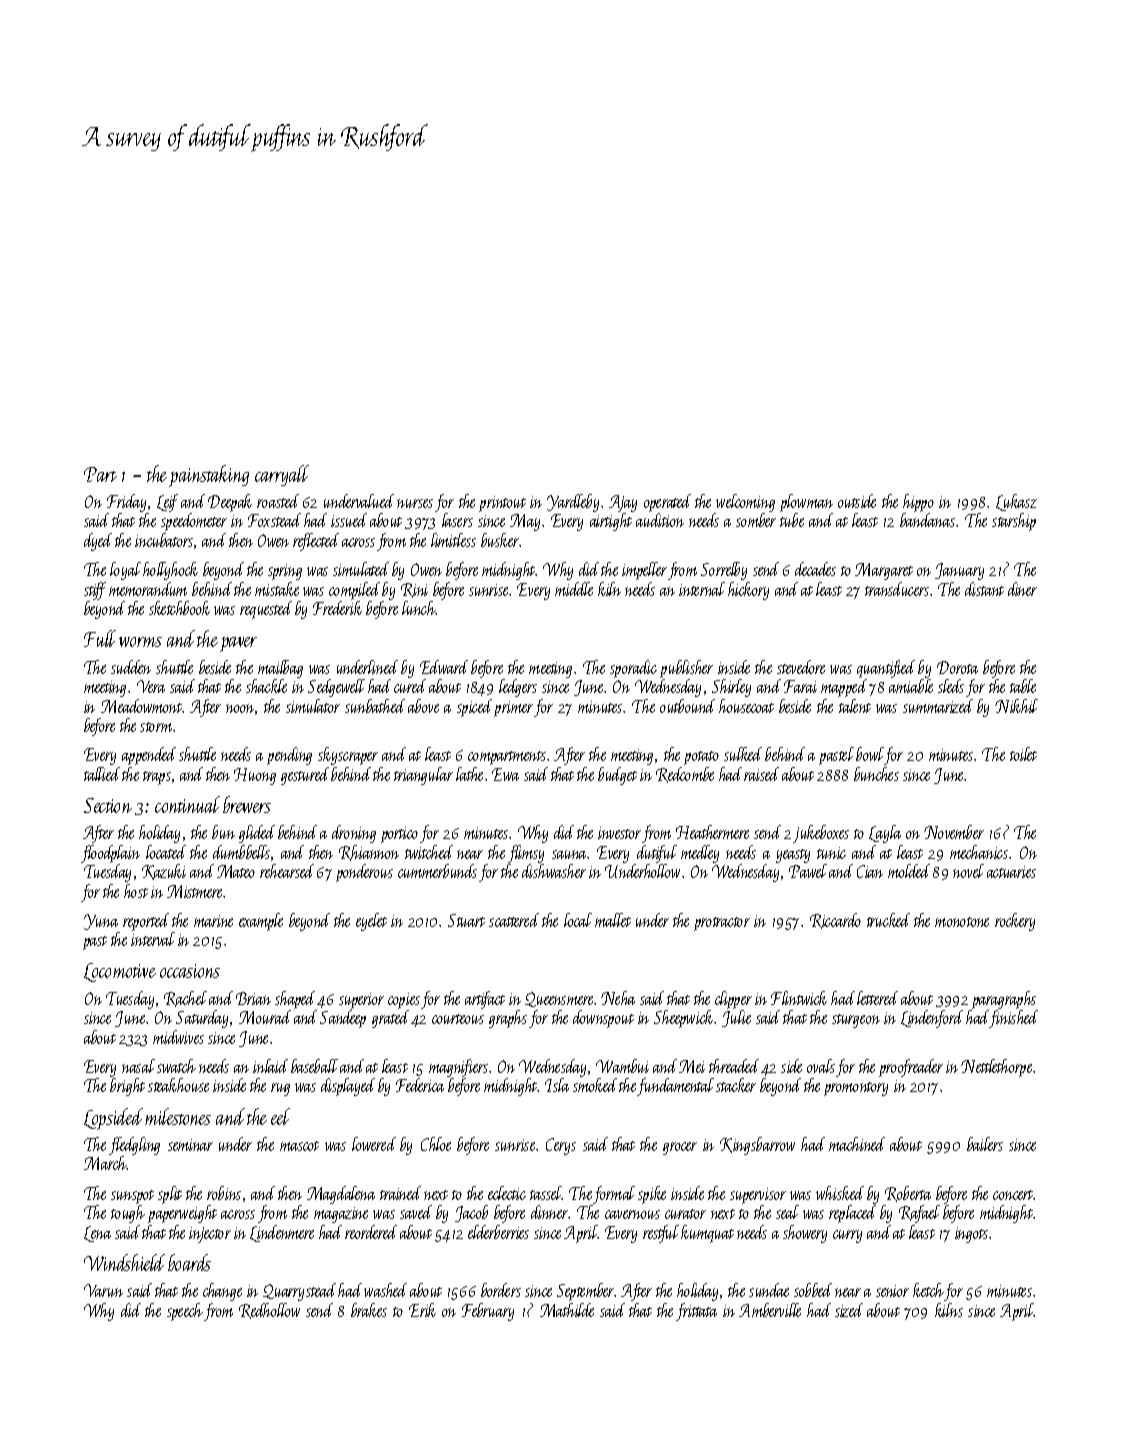  What do you see at coordinates (488, 1312) in the screenshot?
I see `February` at bounding box center [488, 1312].
